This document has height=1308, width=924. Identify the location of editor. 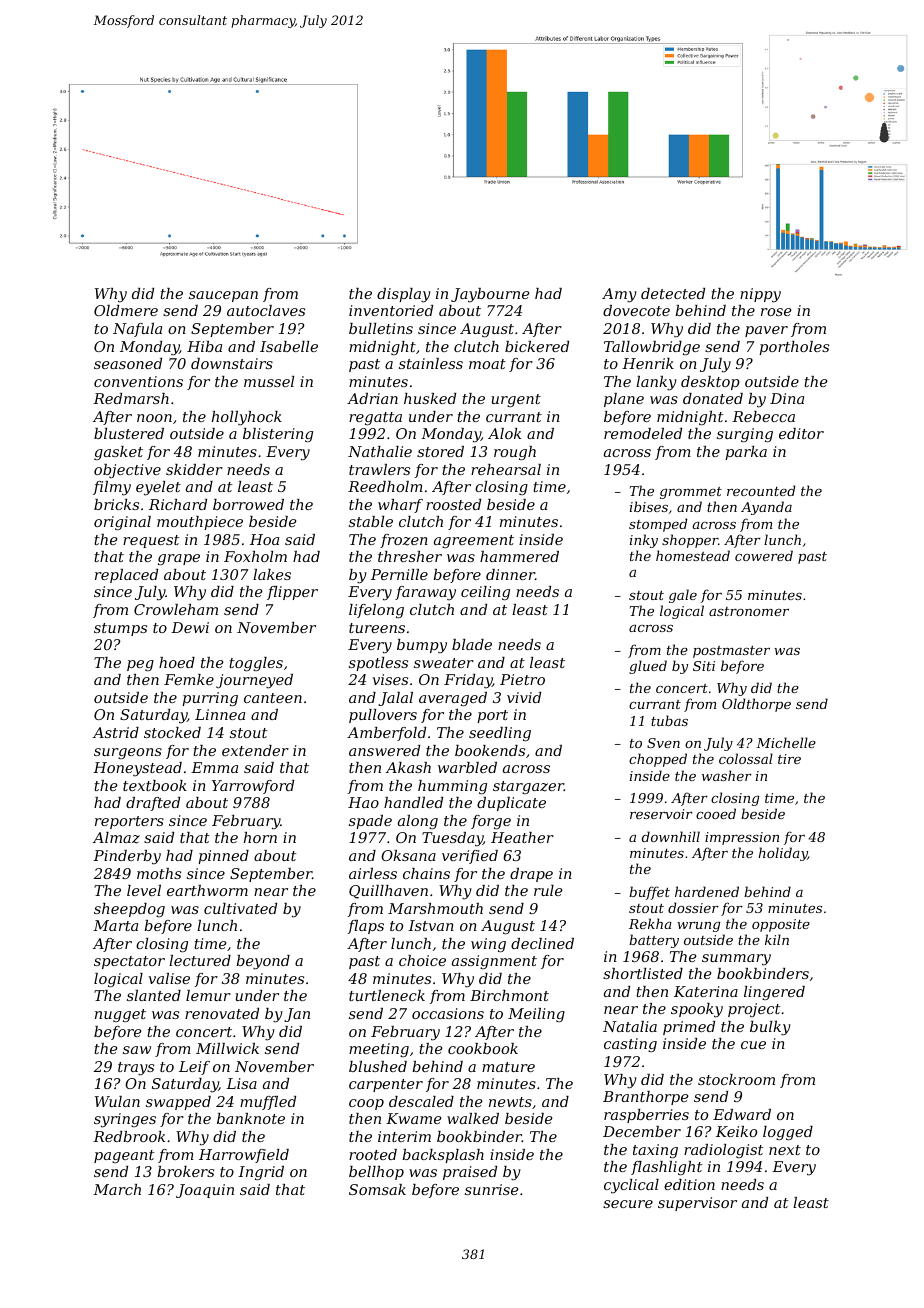
(801, 433).
